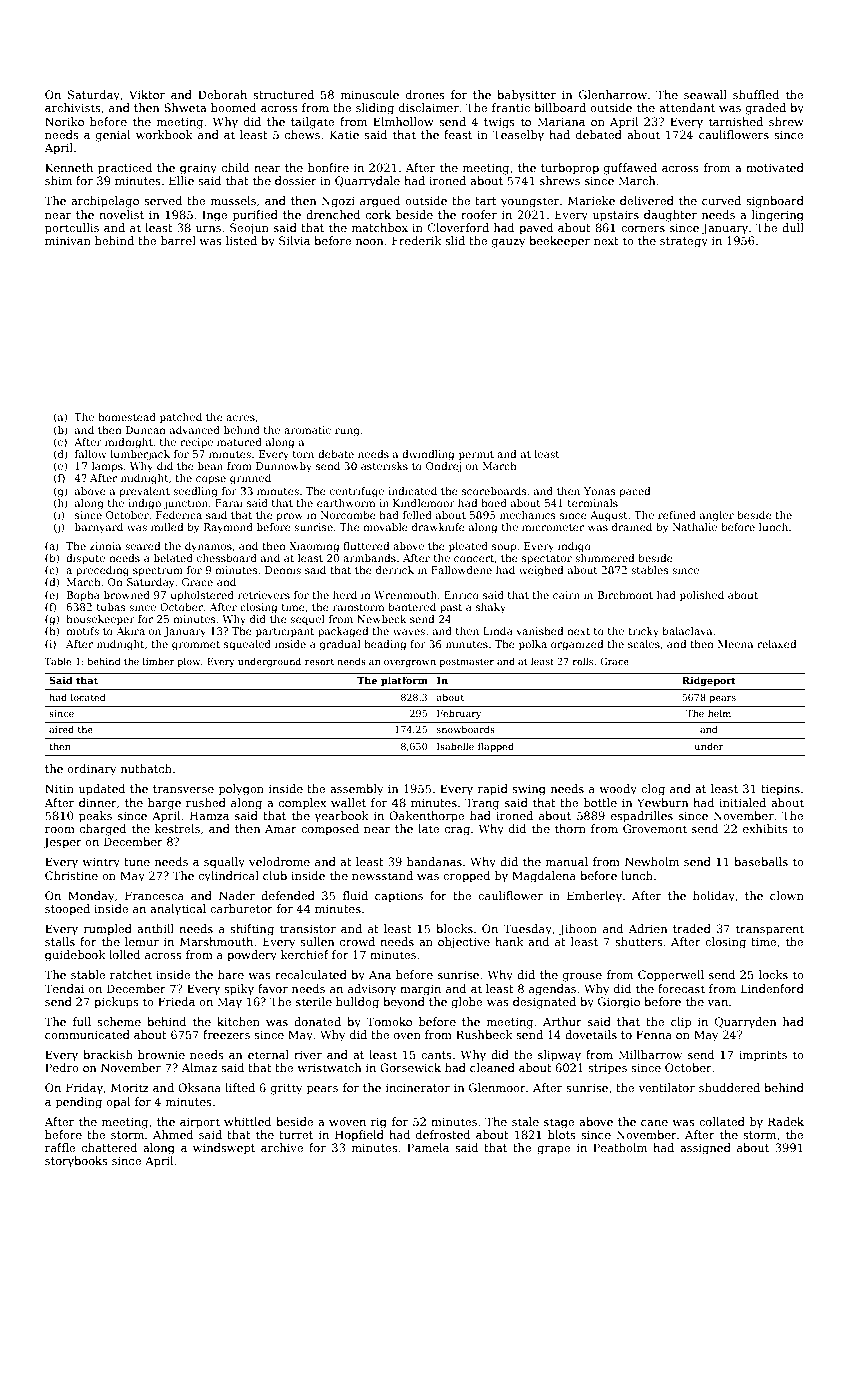  What do you see at coordinates (667, 1087) in the image?
I see `ventilator` at bounding box center [667, 1087].
